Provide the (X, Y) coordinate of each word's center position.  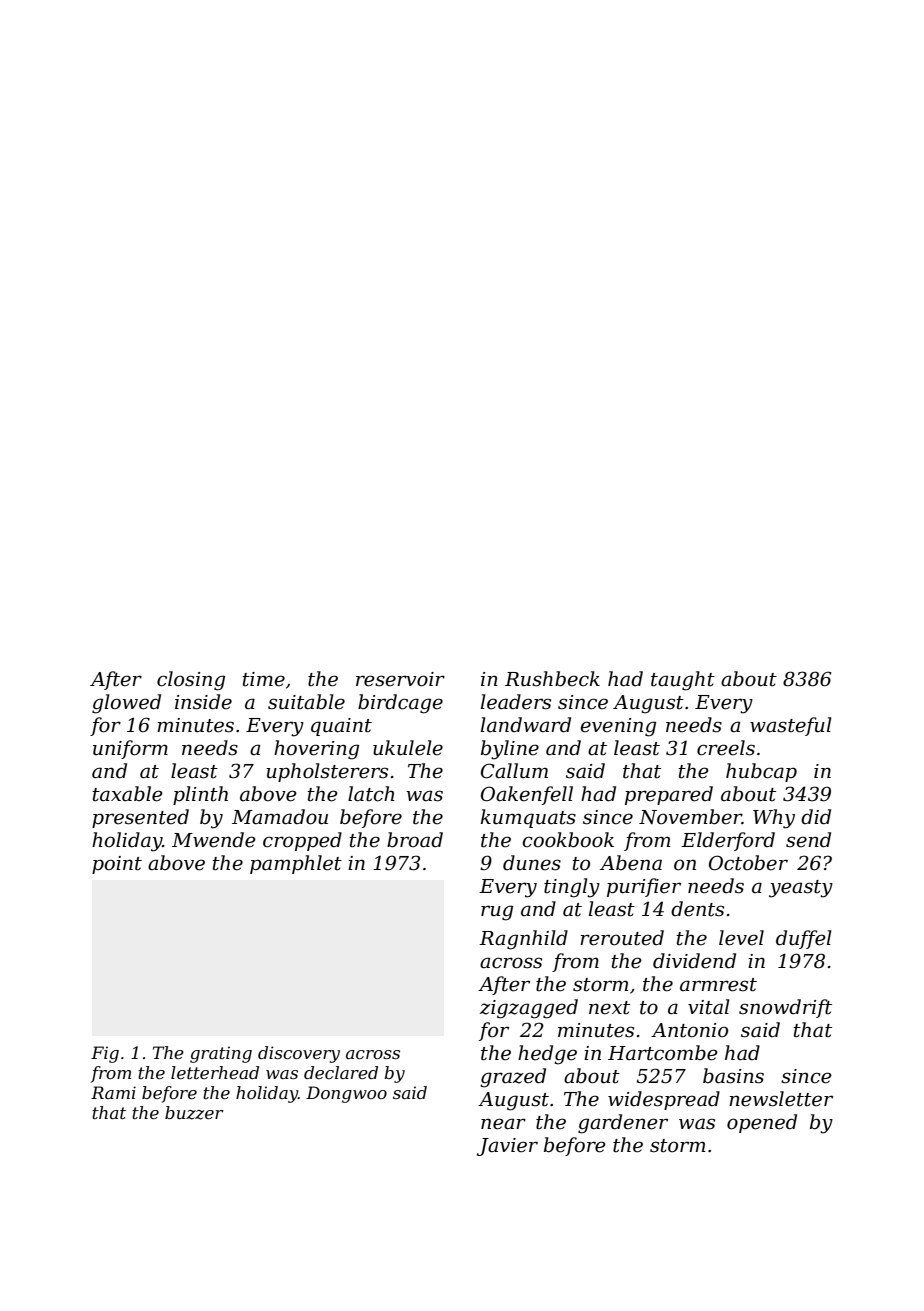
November (690, 817)
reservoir (400, 679)
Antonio (689, 1030)
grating (221, 1054)
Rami (113, 1092)
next (609, 1008)
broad (415, 840)
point (117, 865)
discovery (299, 1054)
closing (191, 681)
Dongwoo (346, 1094)
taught (683, 681)
